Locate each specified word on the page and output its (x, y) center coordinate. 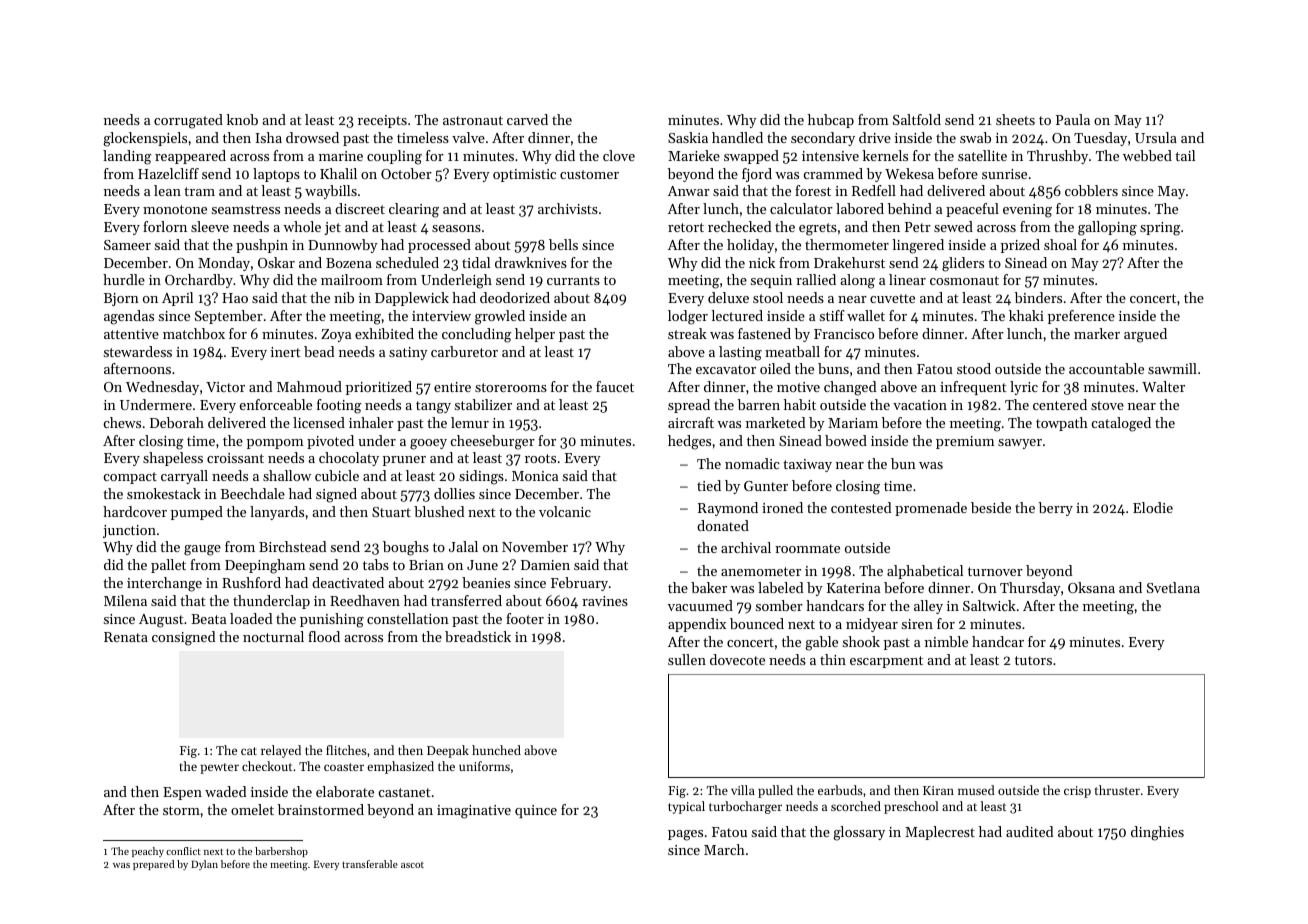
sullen (687, 659)
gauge (202, 550)
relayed (281, 751)
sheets (1015, 119)
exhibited (384, 333)
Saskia (688, 137)
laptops (276, 175)
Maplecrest (940, 833)
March (724, 849)
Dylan (204, 865)
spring (1160, 229)
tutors (1033, 660)
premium (965, 442)
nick (762, 262)
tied (709, 485)
